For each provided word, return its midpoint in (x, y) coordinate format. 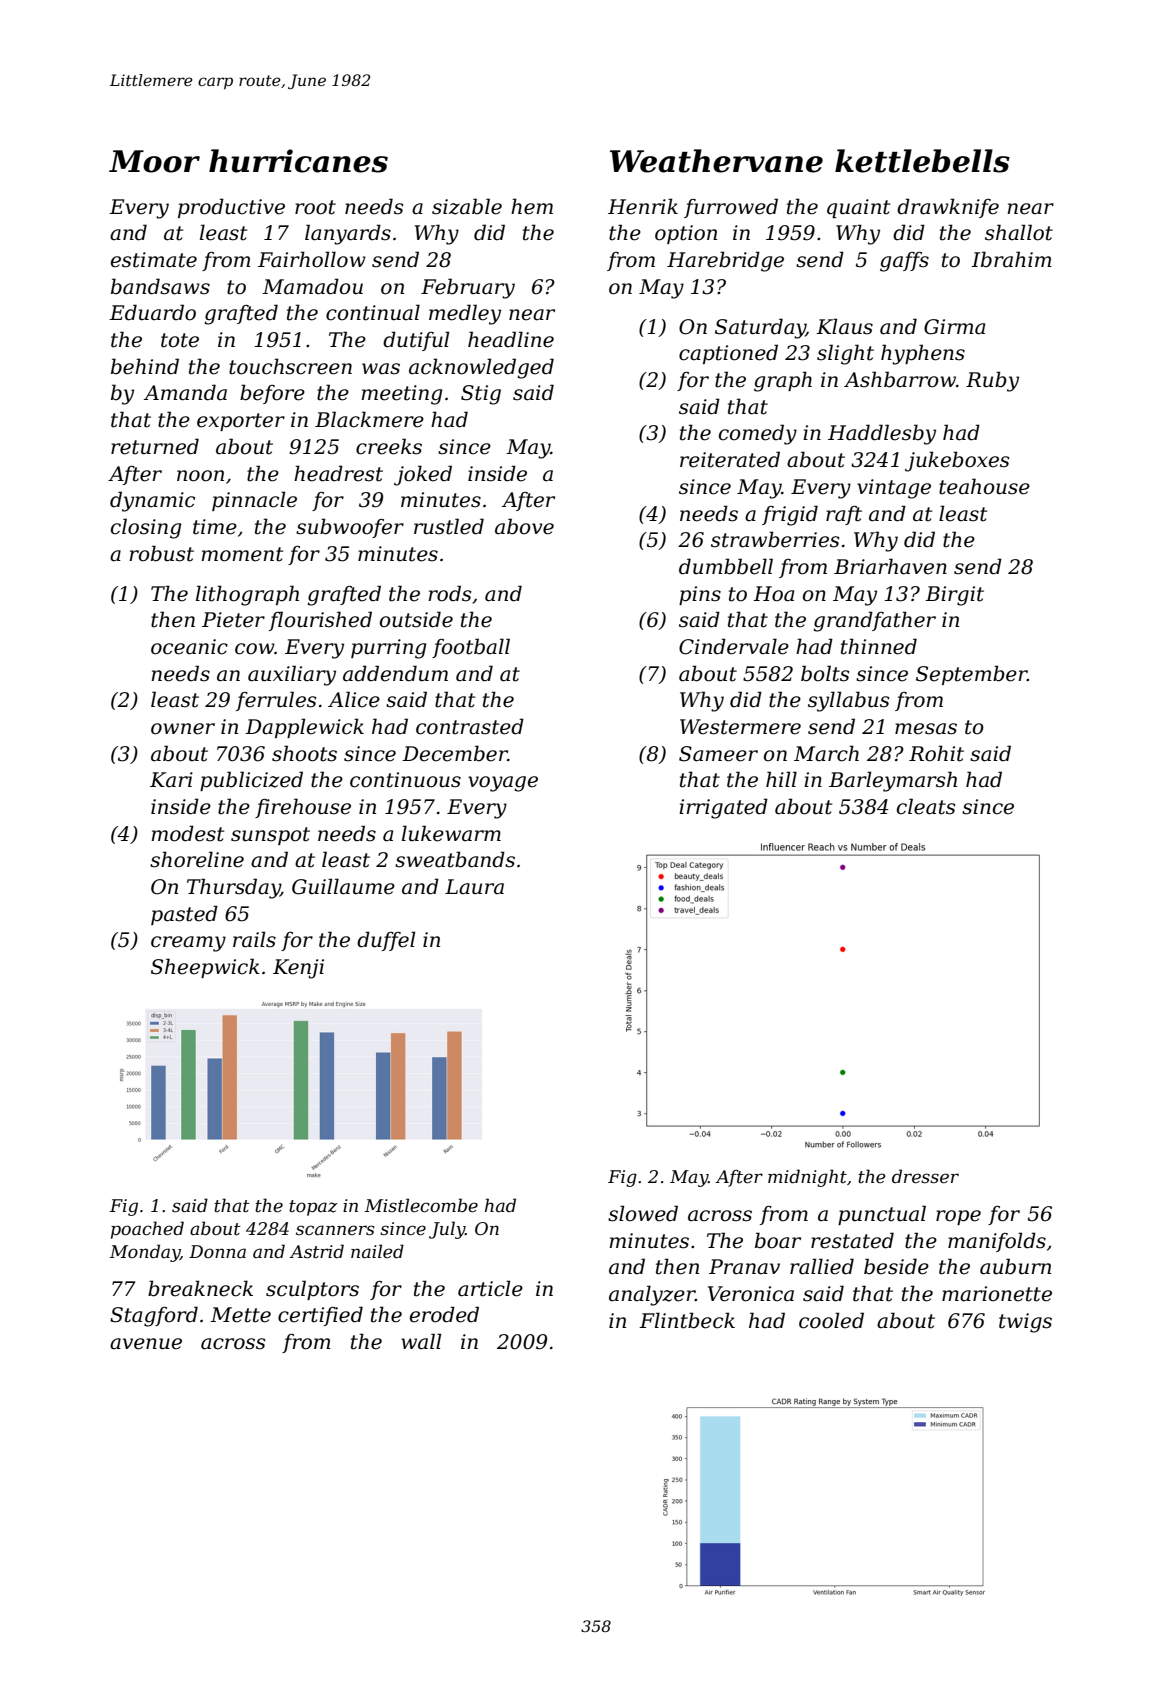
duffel (386, 941)
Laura (474, 887)
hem (532, 206)
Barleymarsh (893, 781)
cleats (926, 806)
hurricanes (298, 161)
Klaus (844, 326)
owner (183, 729)
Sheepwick (205, 968)
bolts (825, 673)
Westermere (740, 727)
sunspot (270, 836)
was (381, 369)
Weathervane (716, 161)
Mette (240, 1315)
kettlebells (922, 161)
